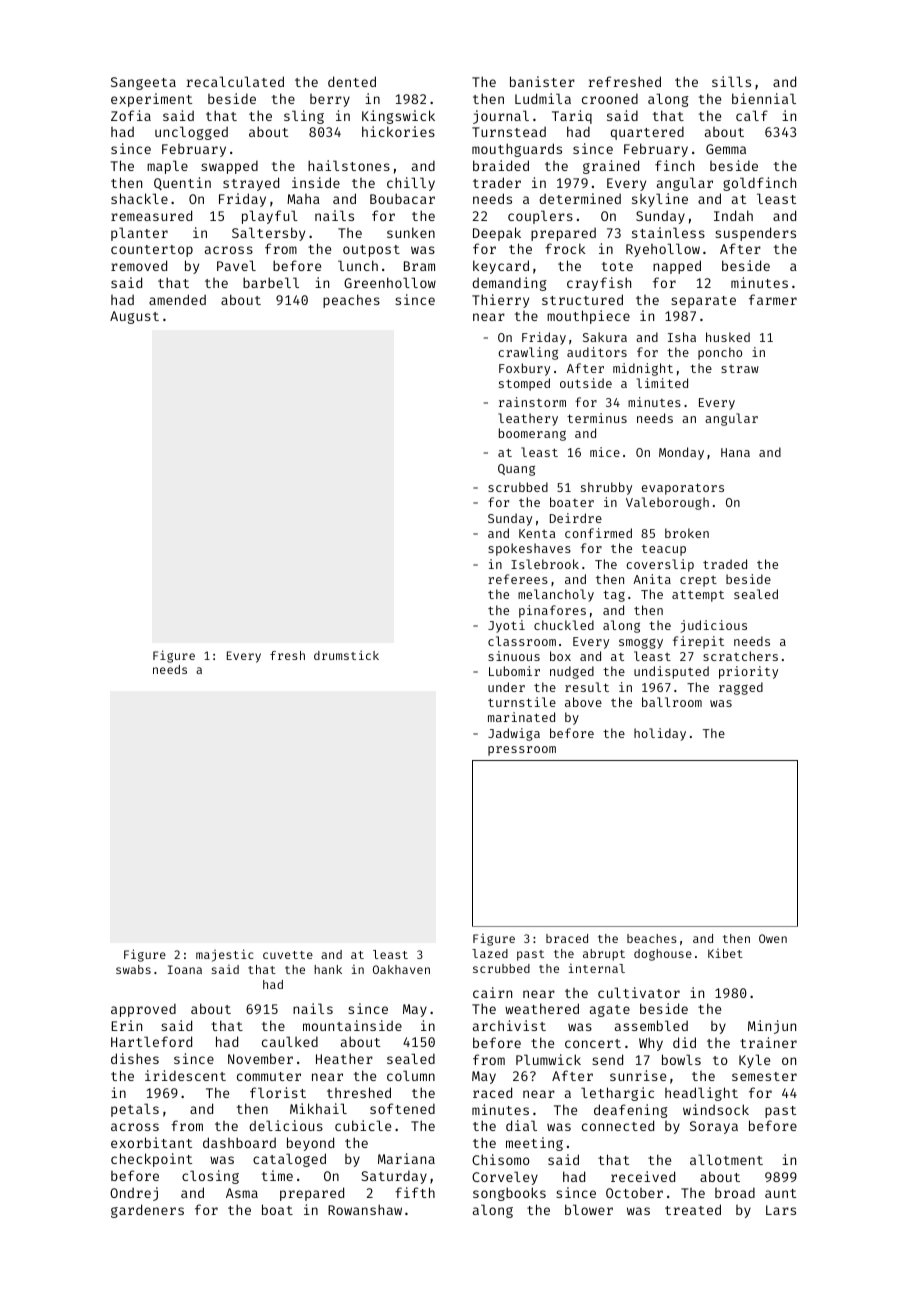  Describe the element at coordinates (522, 751) in the screenshot. I see `pressroom` at that location.
